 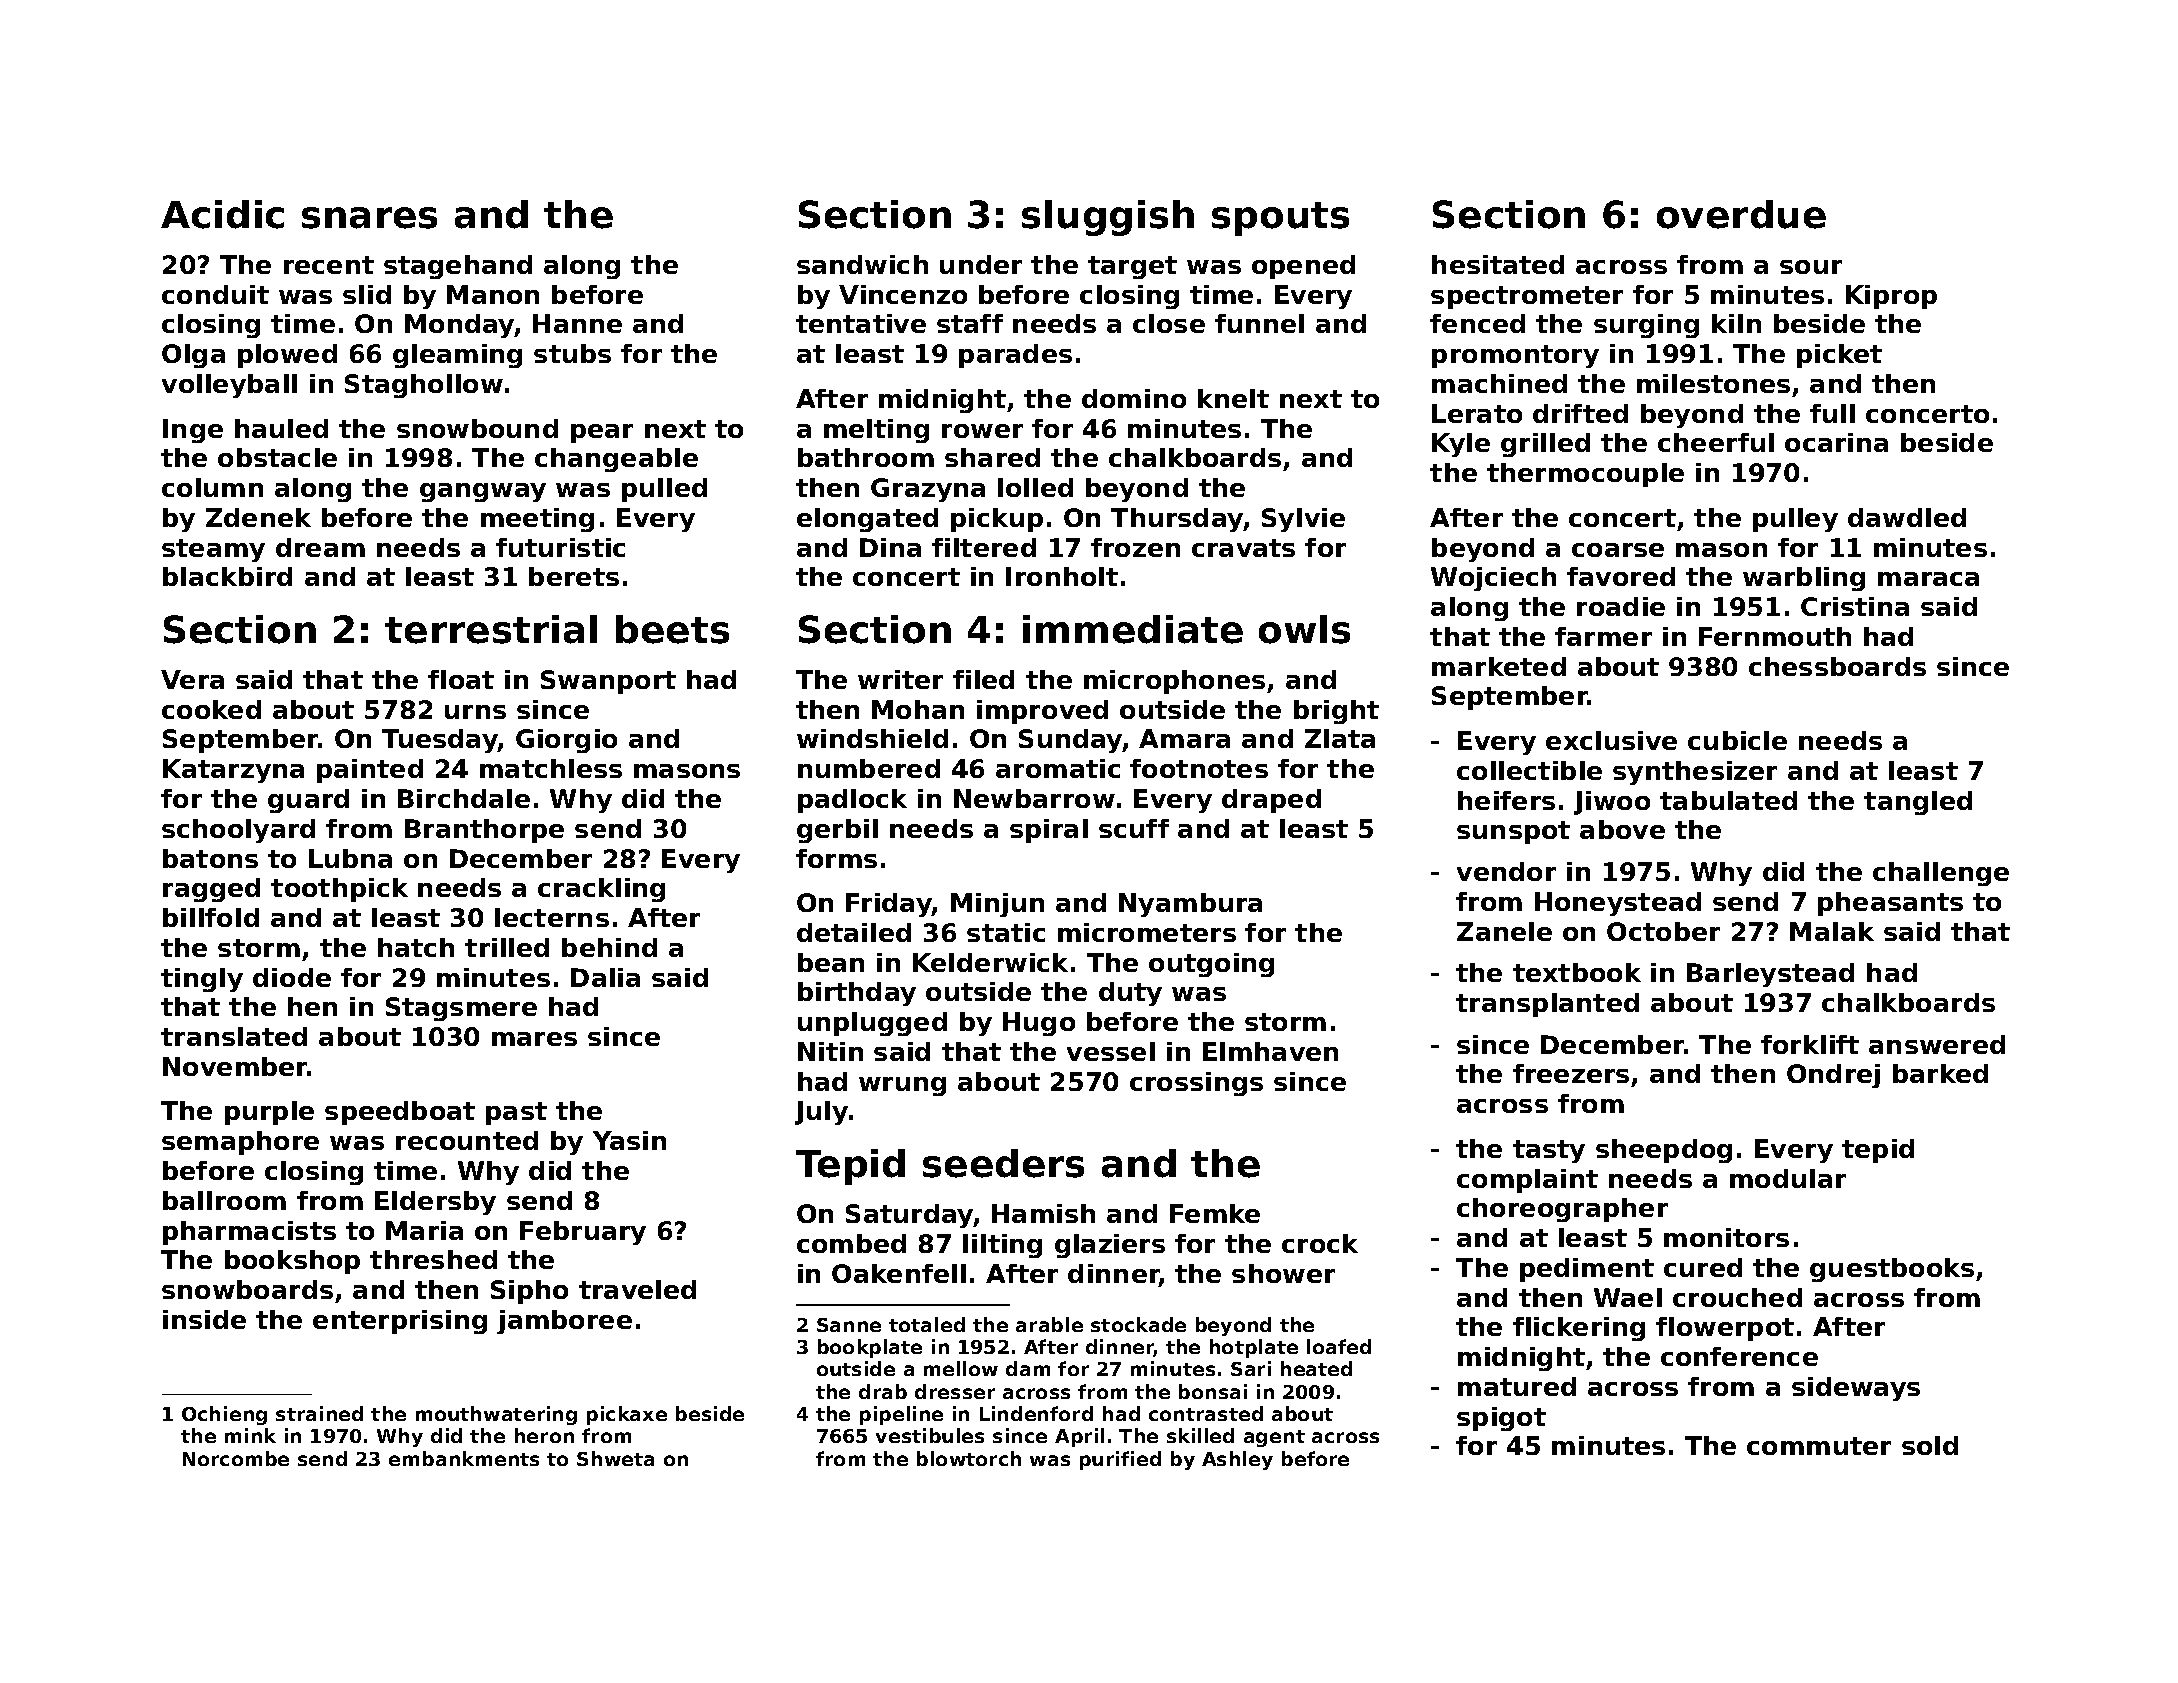 What do you see at coordinates (238, 831) in the page?
I see `schoolyard` at bounding box center [238, 831].
